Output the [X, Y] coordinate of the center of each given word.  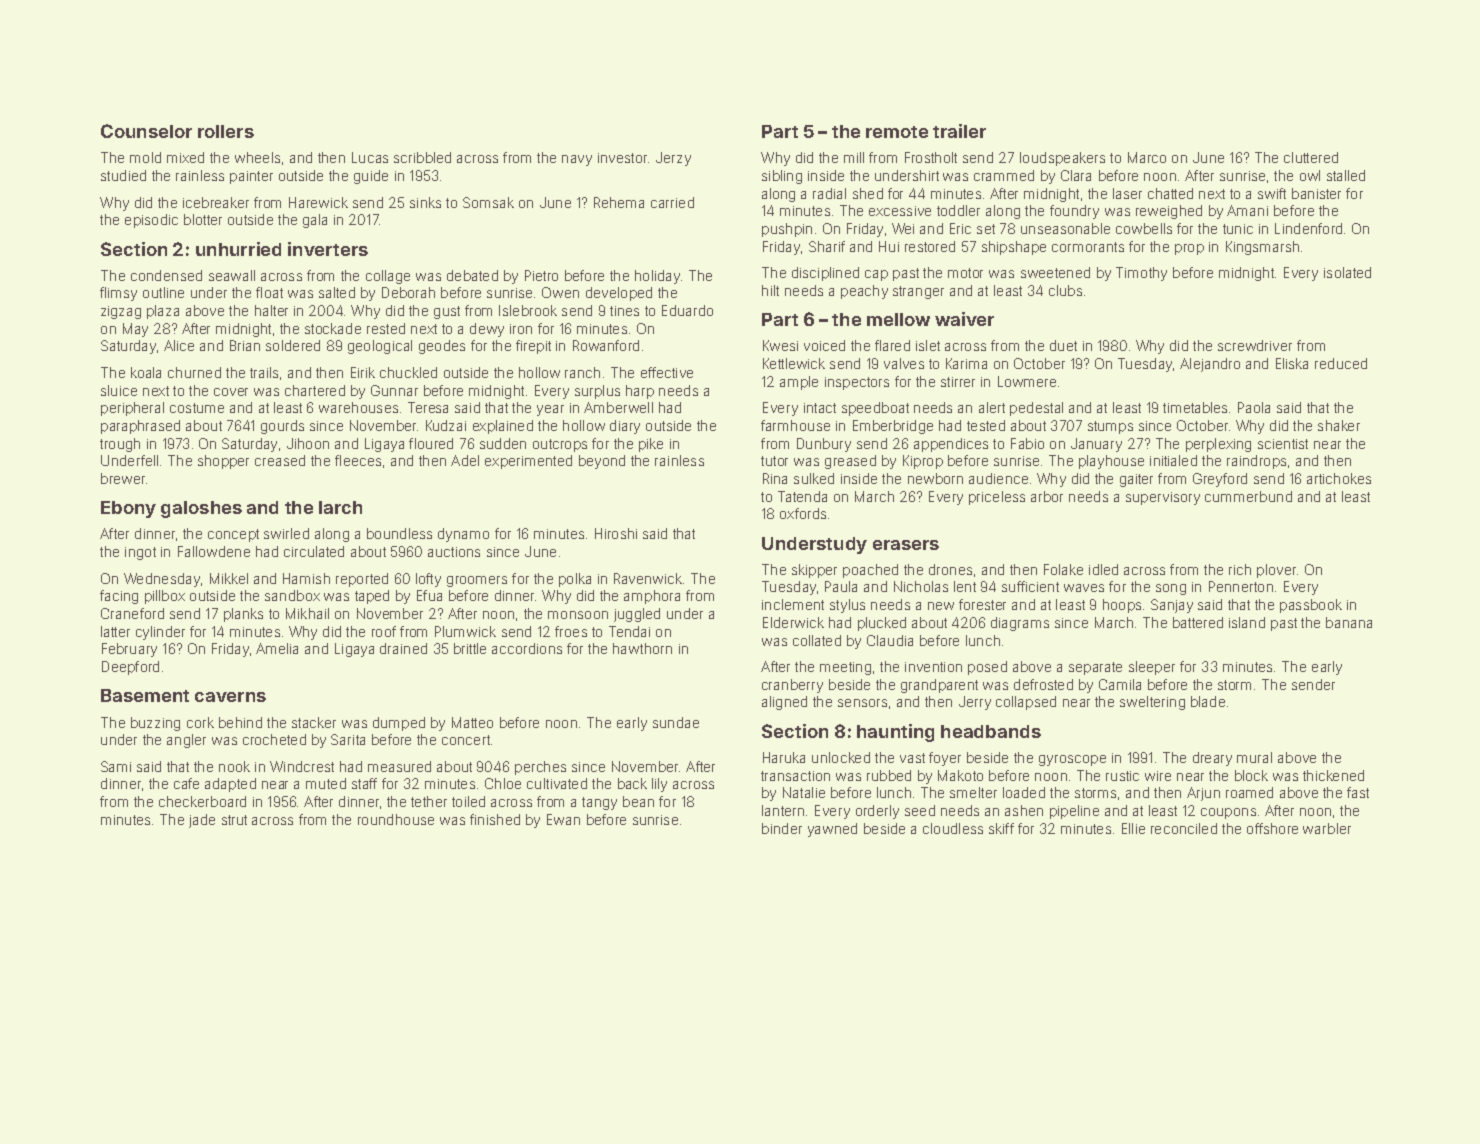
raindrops [1256, 462]
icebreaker [216, 202]
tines [624, 311]
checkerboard [202, 801]
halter [271, 310]
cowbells [1144, 228]
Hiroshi [616, 533]
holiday [657, 277]
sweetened [1055, 272]
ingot [140, 553]
